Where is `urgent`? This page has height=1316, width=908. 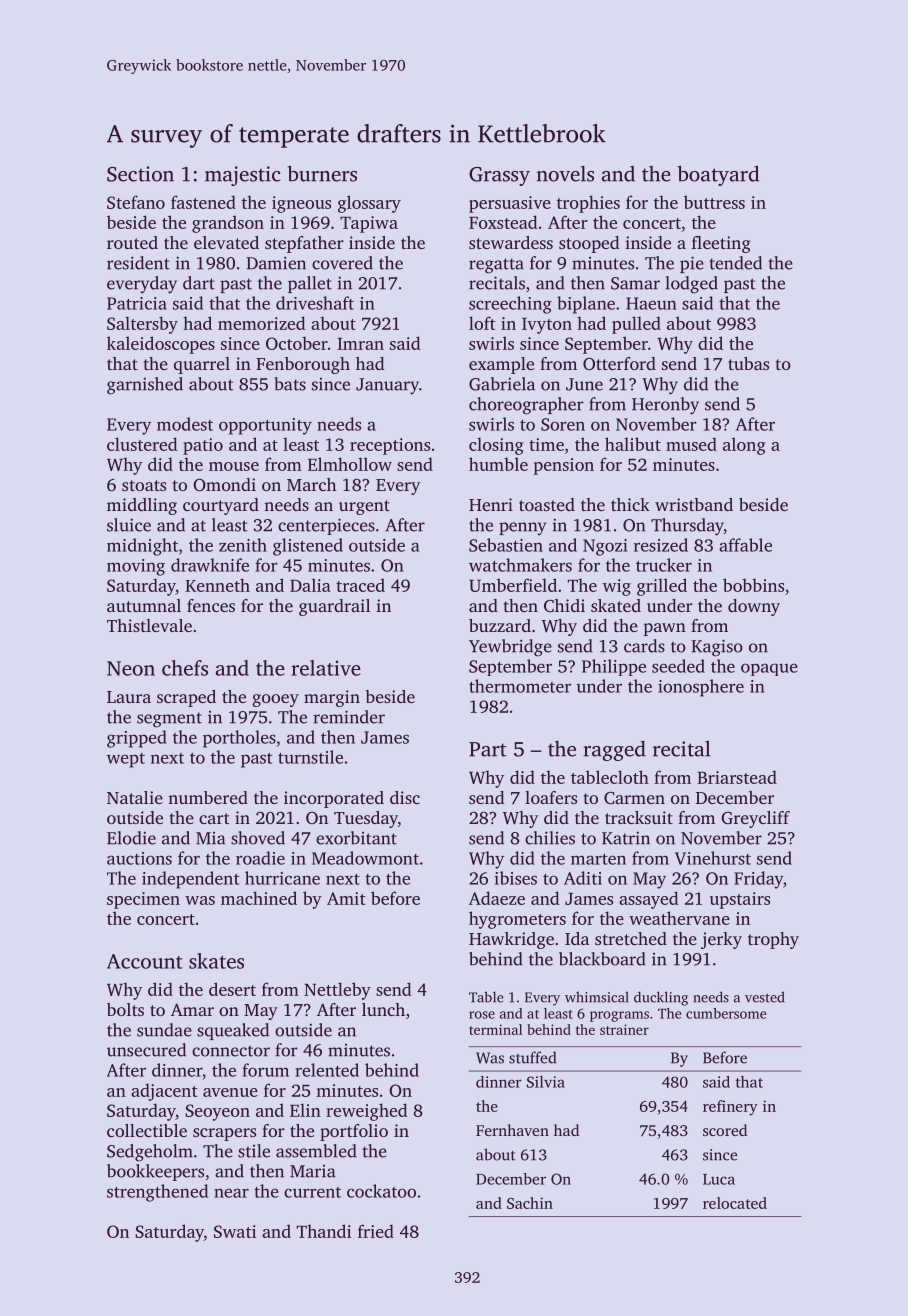
urgent is located at coordinates (364, 507).
